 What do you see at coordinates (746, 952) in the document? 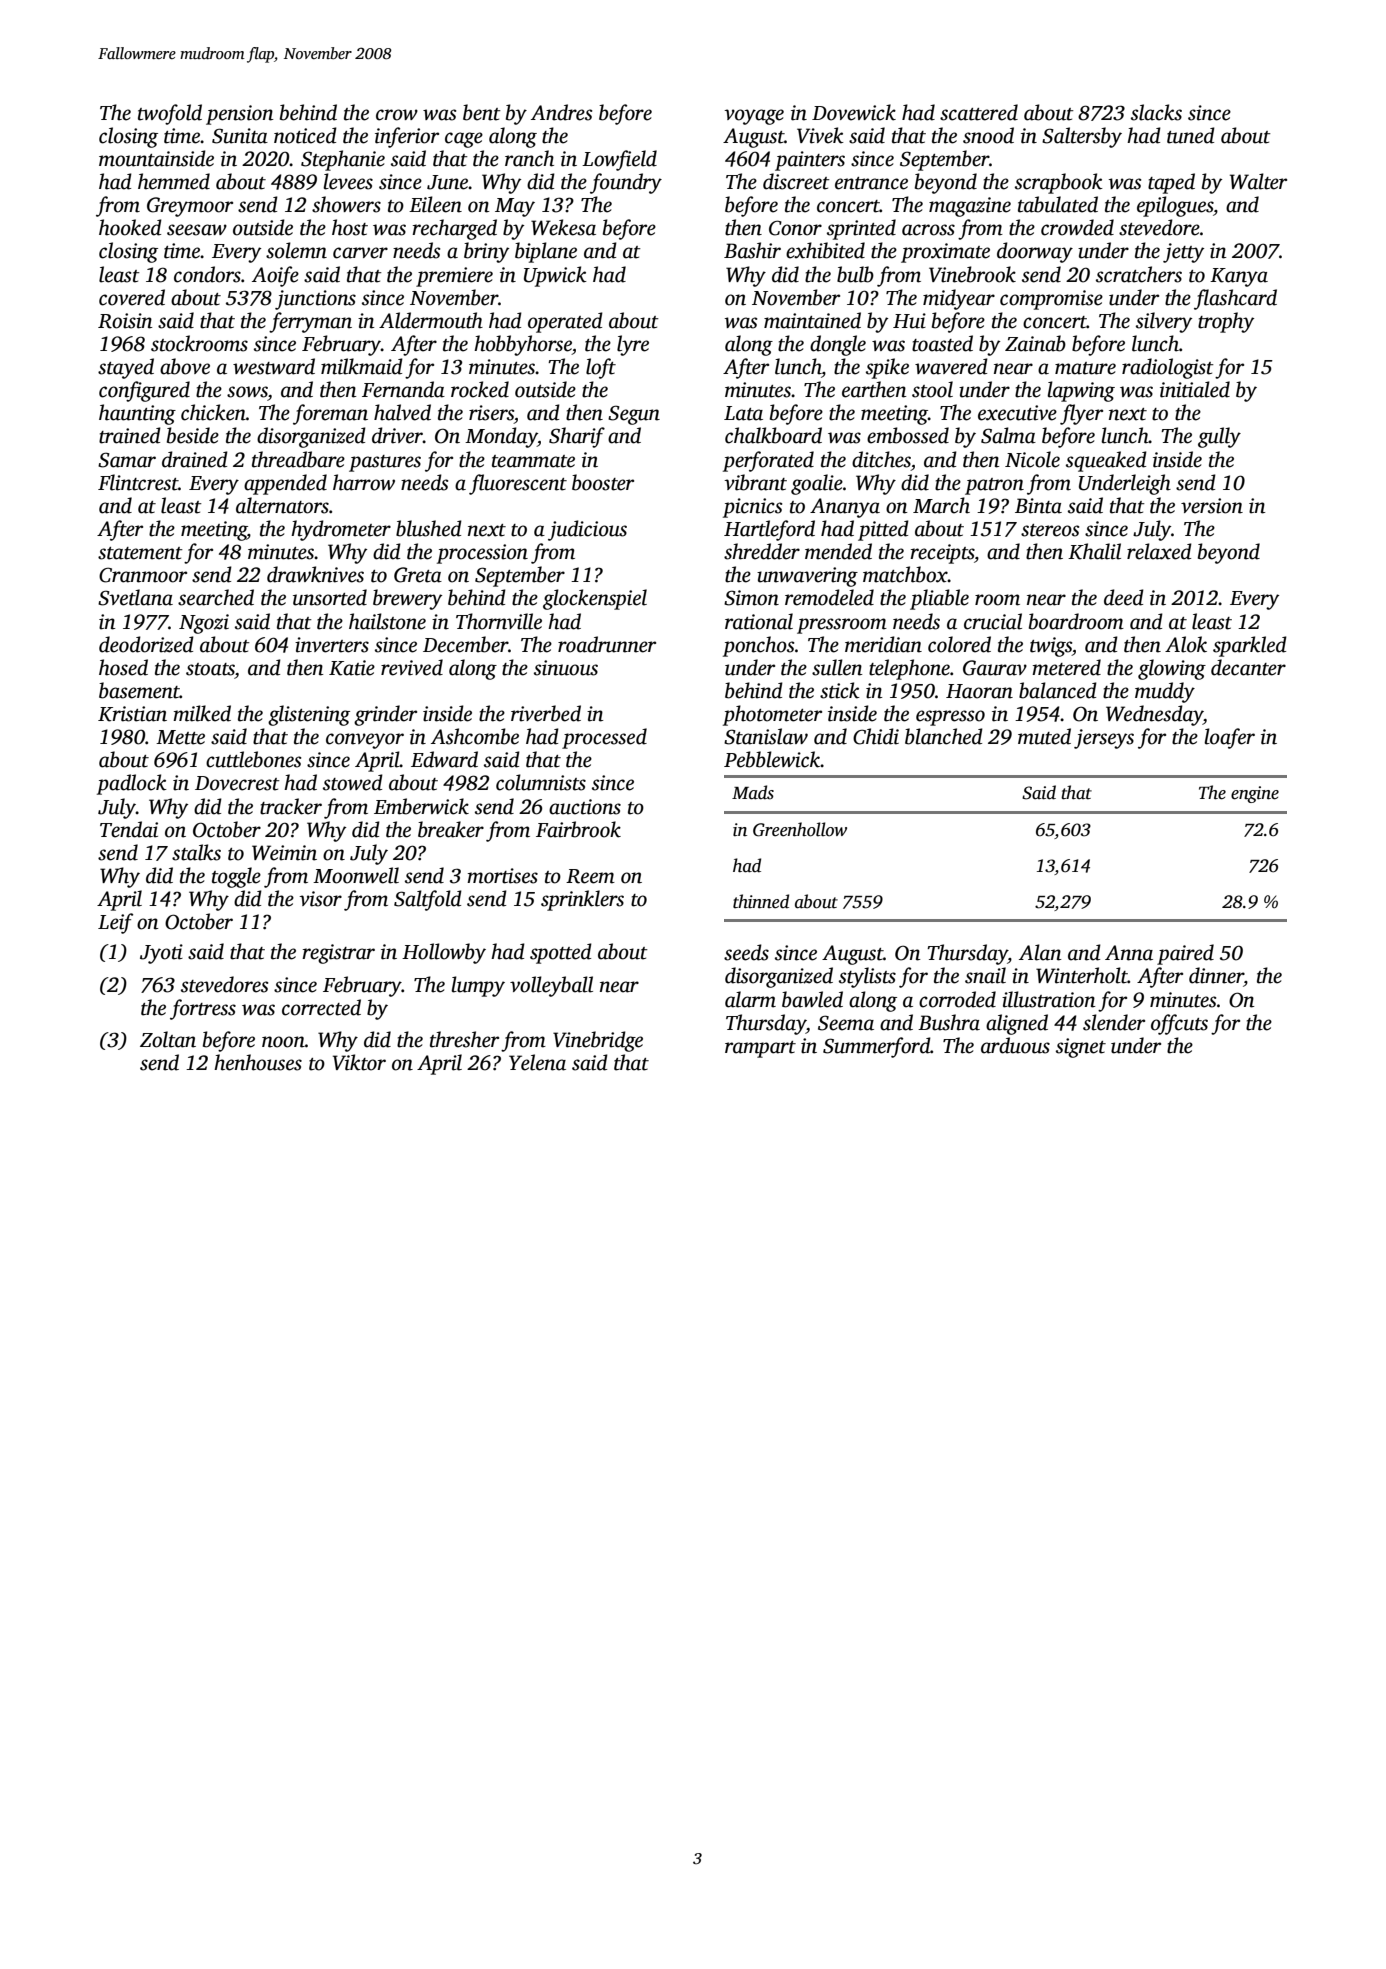
I see `seeds` at bounding box center [746, 952].
